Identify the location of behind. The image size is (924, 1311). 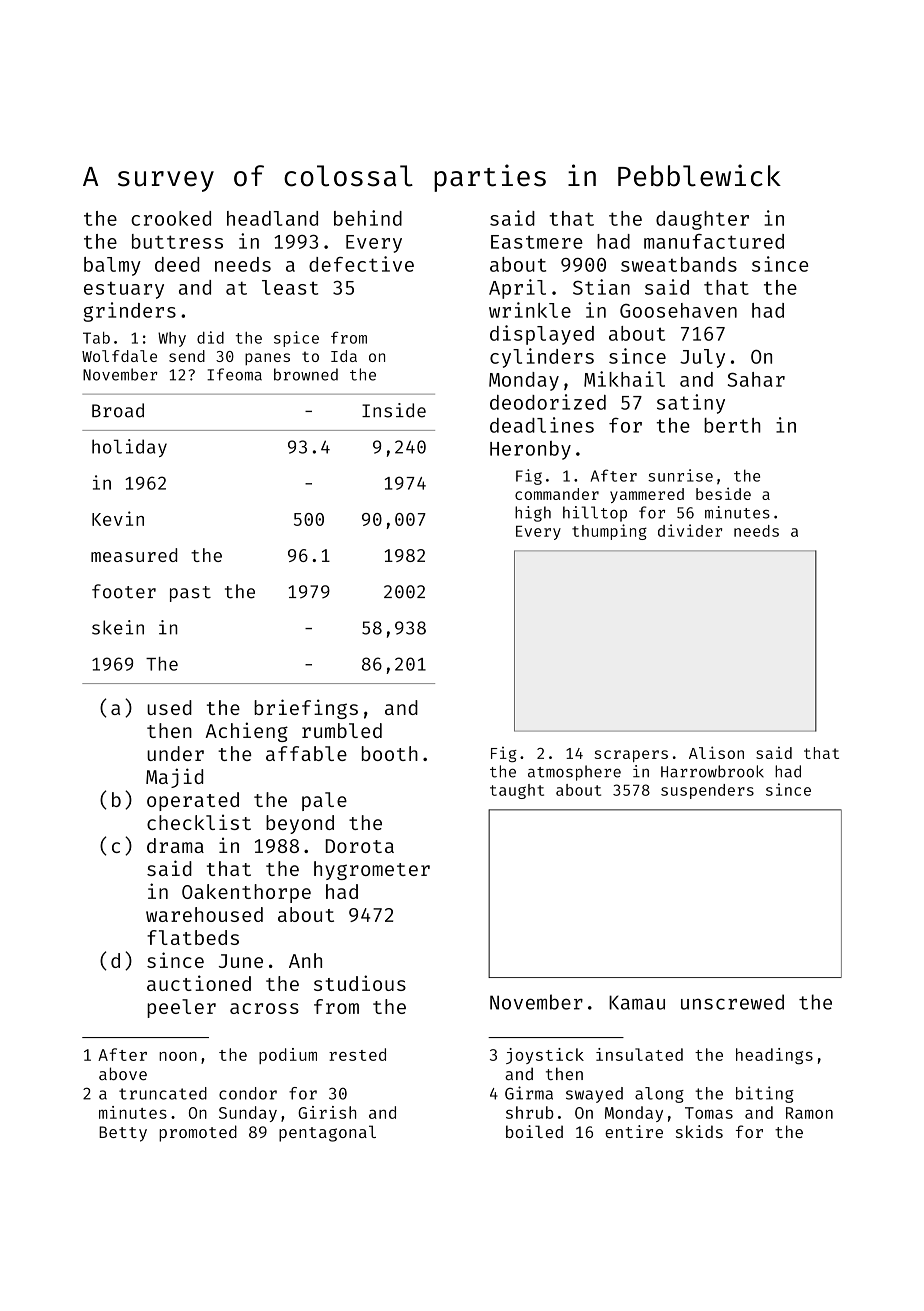
(368, 218).
